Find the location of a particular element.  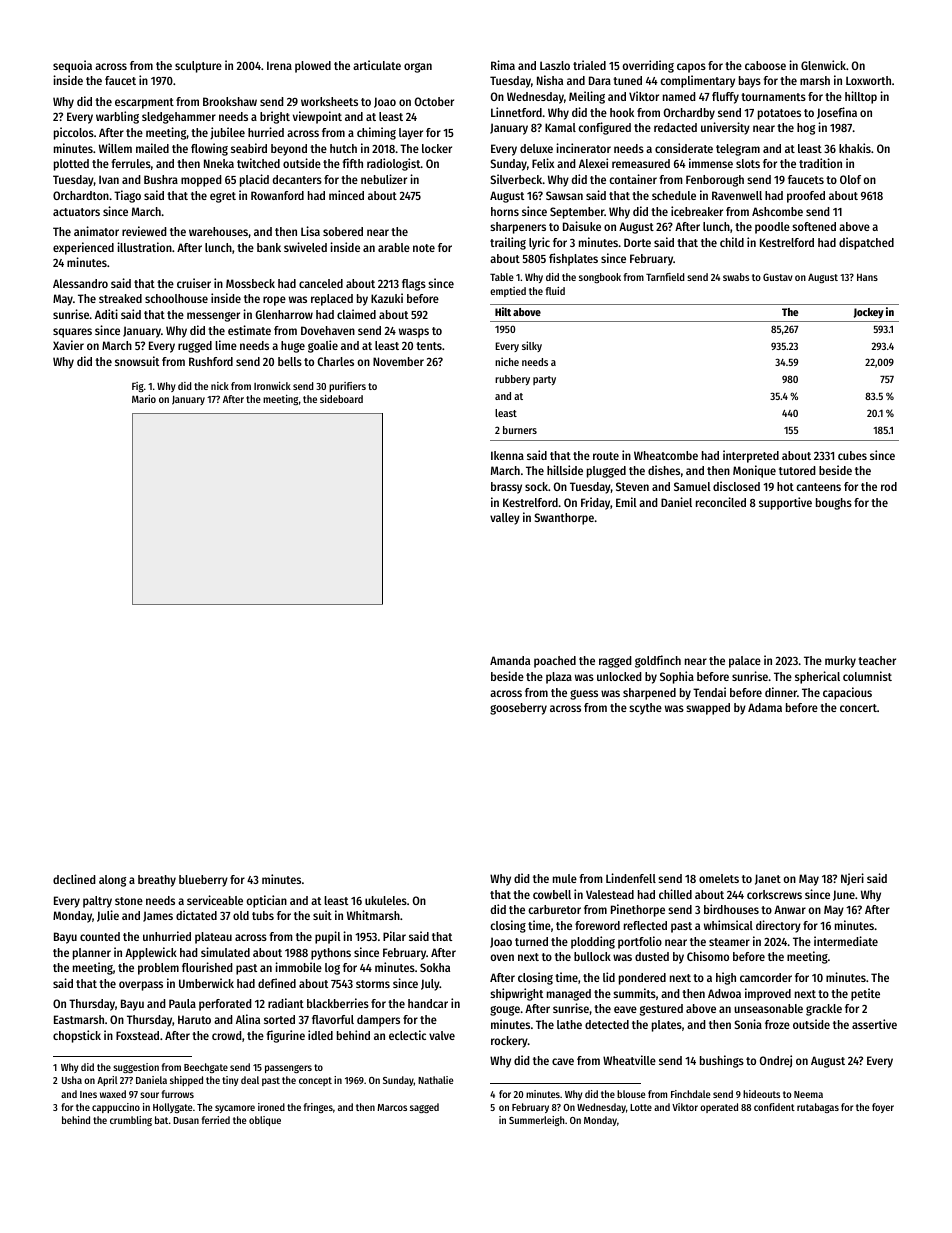

ironed is located at coordinates (271, 1107).
